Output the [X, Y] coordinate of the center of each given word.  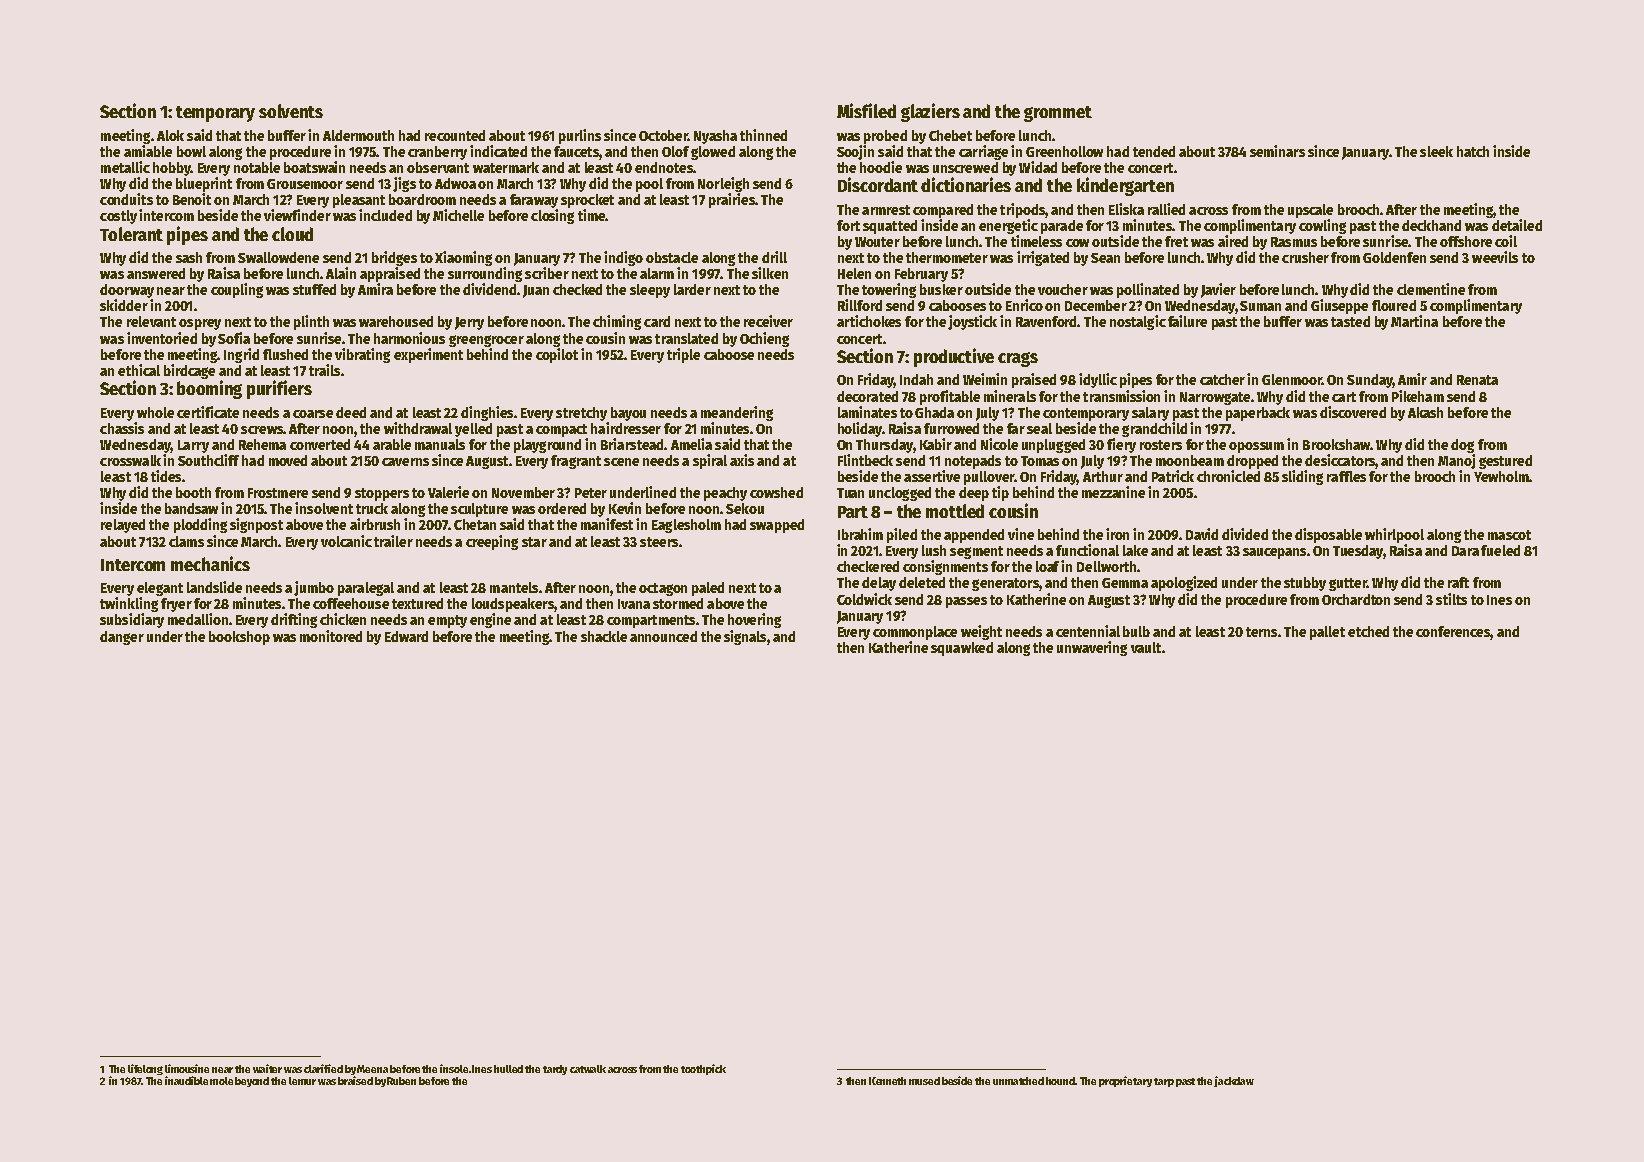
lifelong [145, 1069]
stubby [1305, 584]
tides [166, 476]
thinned [763, 135]
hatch [1473, 151]
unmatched [1018, 1081]
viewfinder [297, 215]
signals [745, 637]
